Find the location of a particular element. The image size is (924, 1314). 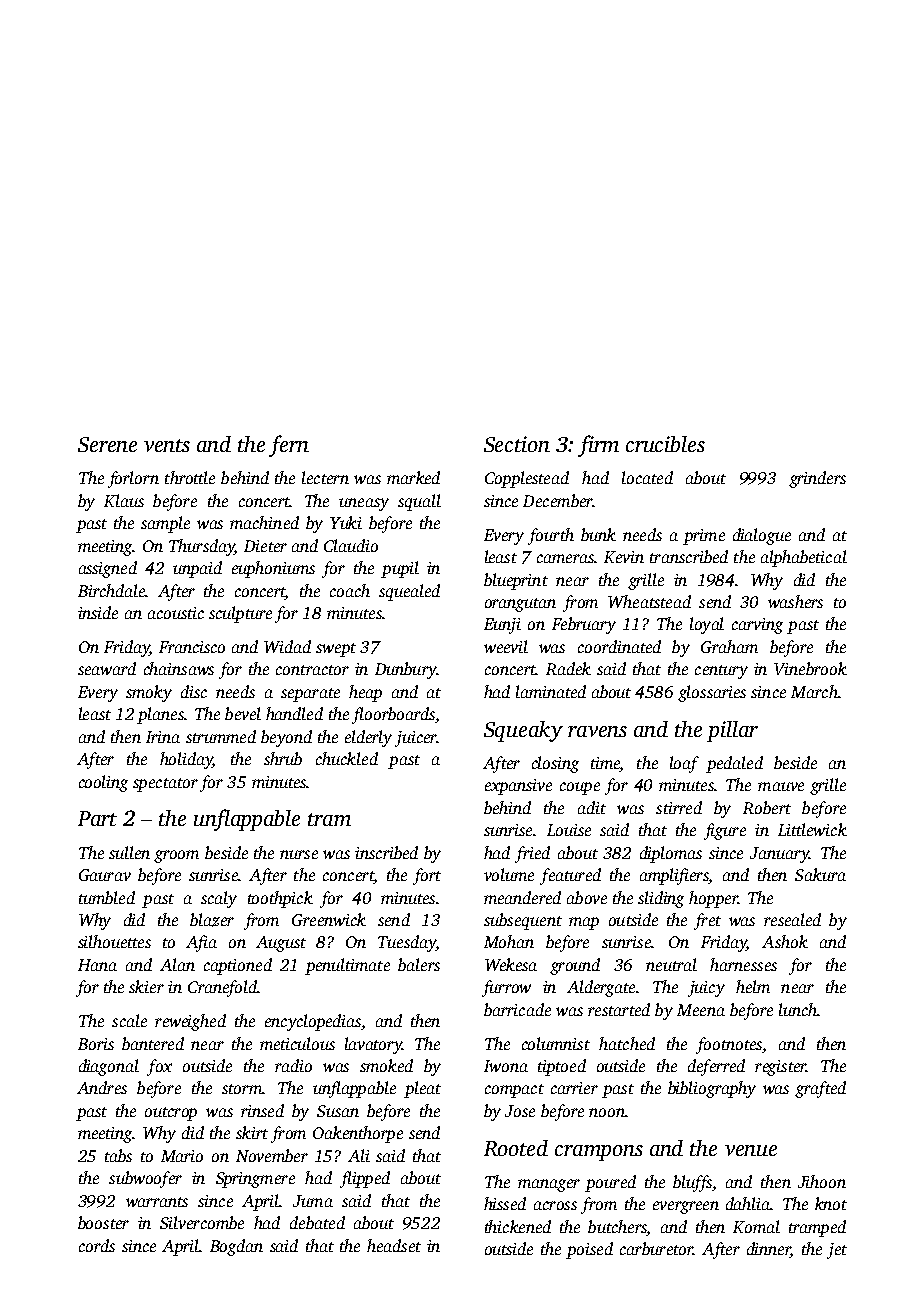

cords is located at coordinates (97, 1245).
